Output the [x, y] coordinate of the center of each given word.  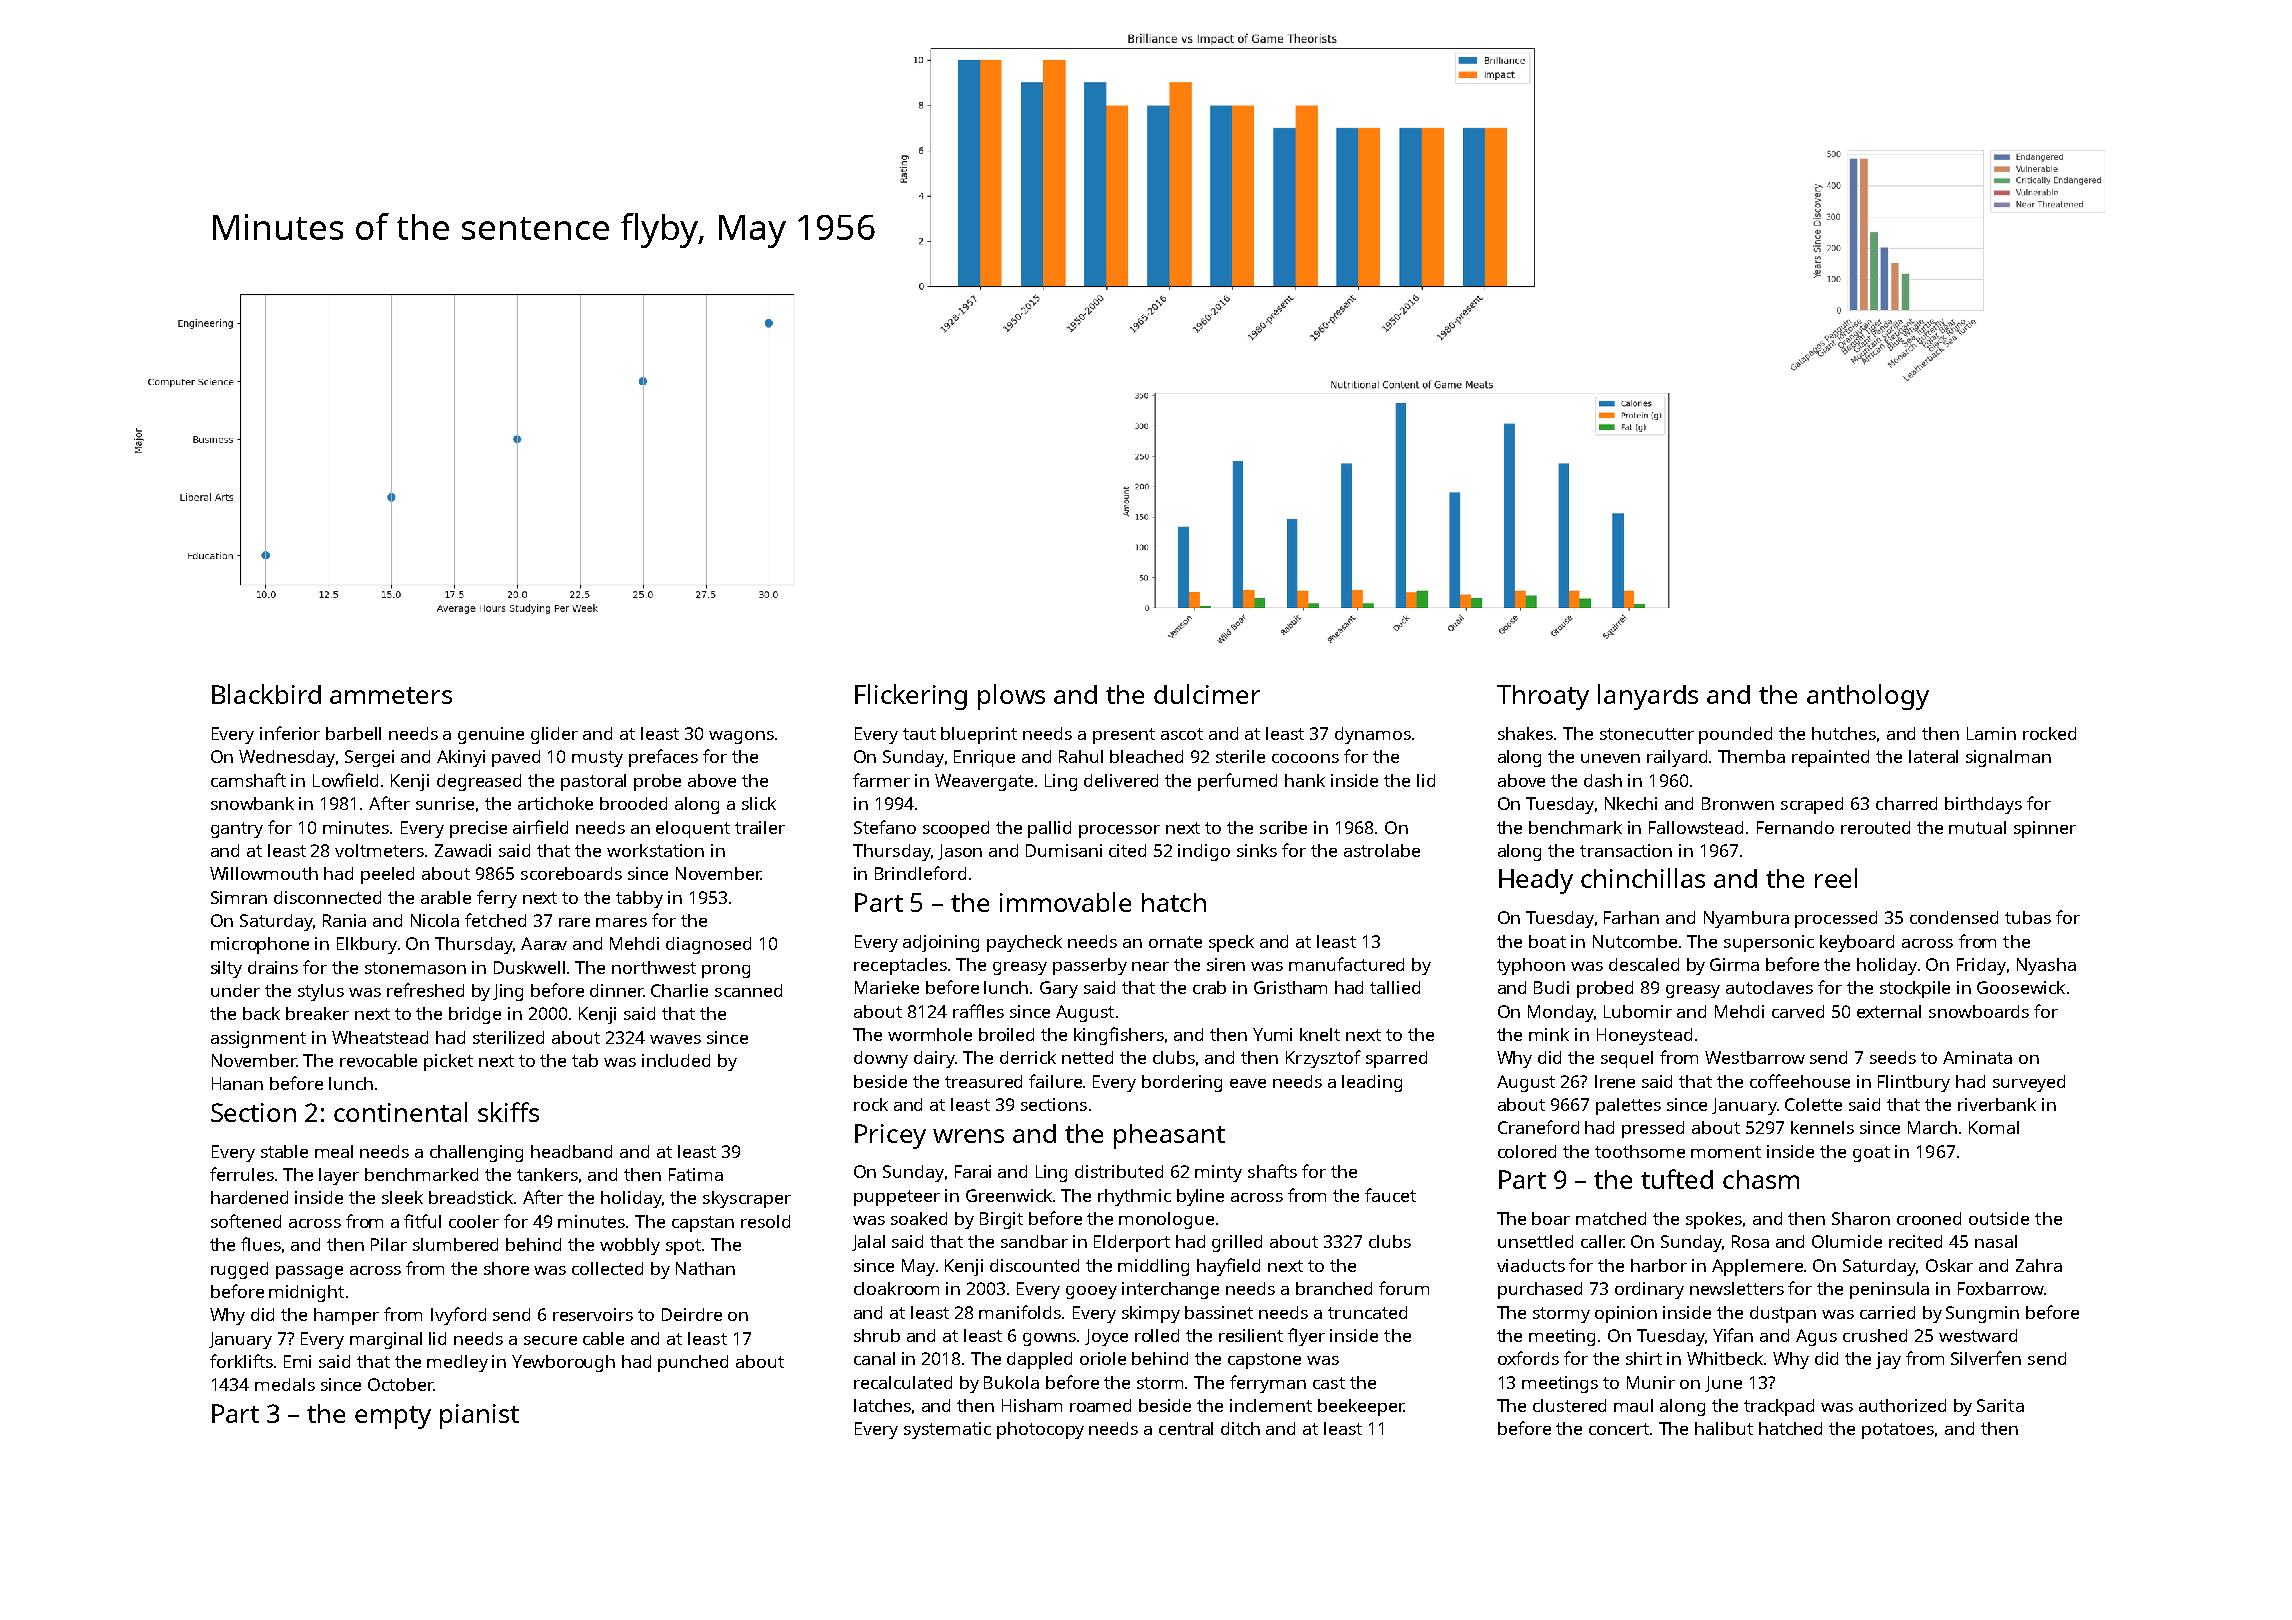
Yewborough [563, 1363]
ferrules [242, 1174]
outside [1999, 1218]
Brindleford [920, 873]
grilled [1237, 1243]
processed [1836, 919]
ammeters [391, 695]
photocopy [1040, 1430]
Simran [239, 897]
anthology [1868, 697]
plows [1011, 697]
